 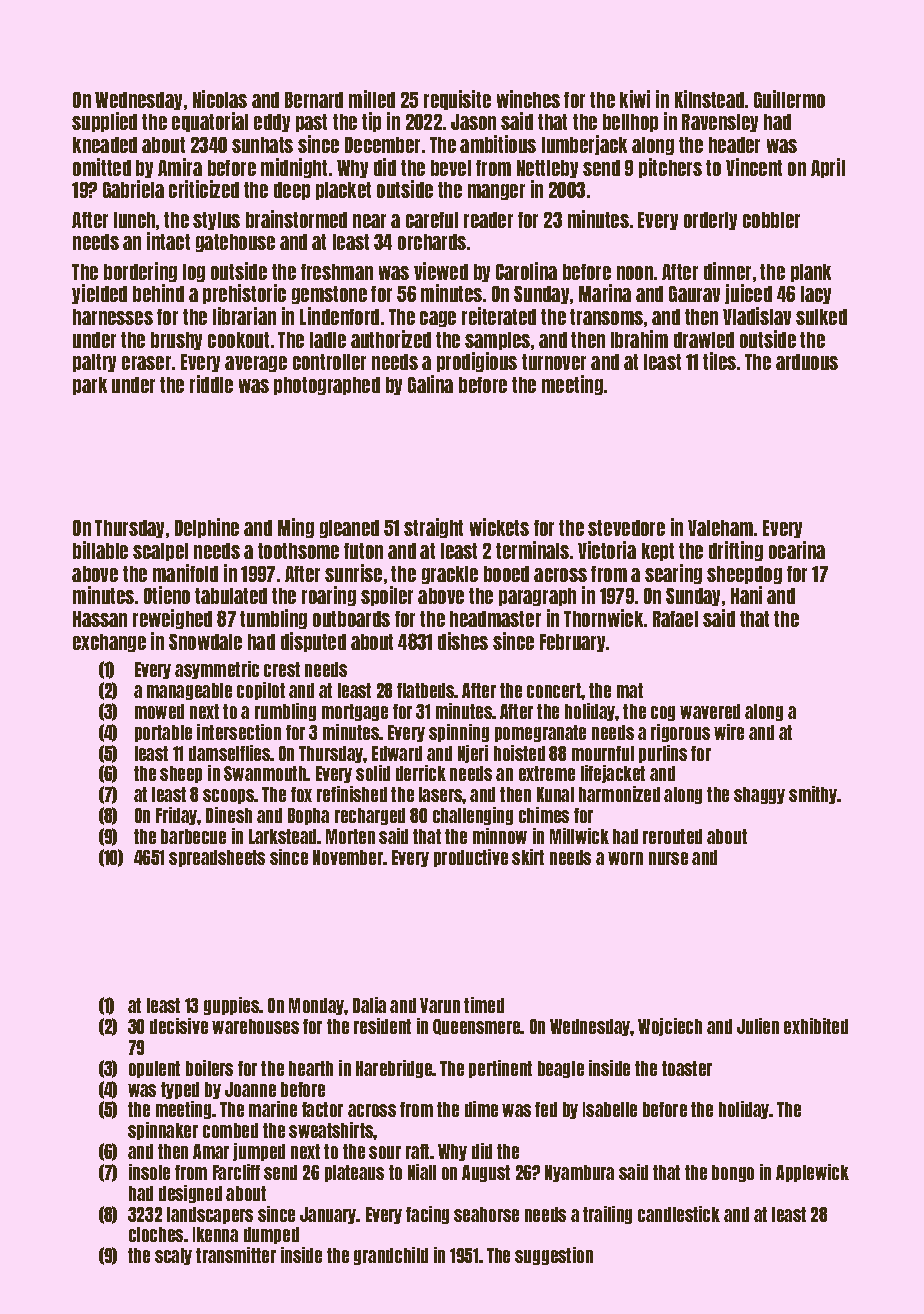 I want to click on scaly, so click(x=173, y=1256).
